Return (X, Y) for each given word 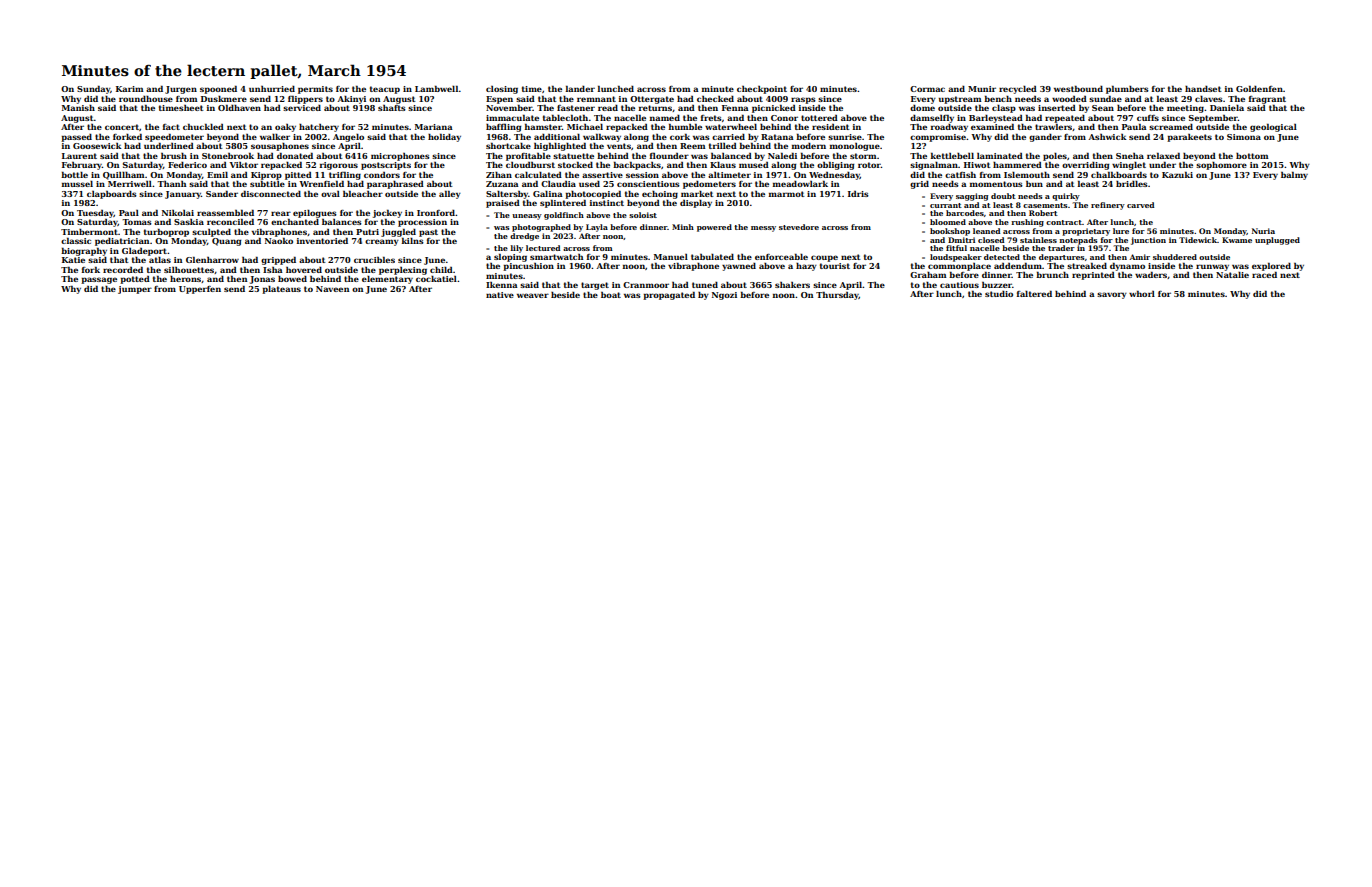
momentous (996, 184)
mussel (77, 184)
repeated (1065, 119)
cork (680, 137)
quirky (1066, 197)
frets (711, 118)
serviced (302, 108)
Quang (226, 242)
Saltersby (507, 195)
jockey (387, 214)
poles (1055, 157)
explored (1271, 267)
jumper (135, 290)
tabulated (712, 257)
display (696, 204)
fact (171, 127)
